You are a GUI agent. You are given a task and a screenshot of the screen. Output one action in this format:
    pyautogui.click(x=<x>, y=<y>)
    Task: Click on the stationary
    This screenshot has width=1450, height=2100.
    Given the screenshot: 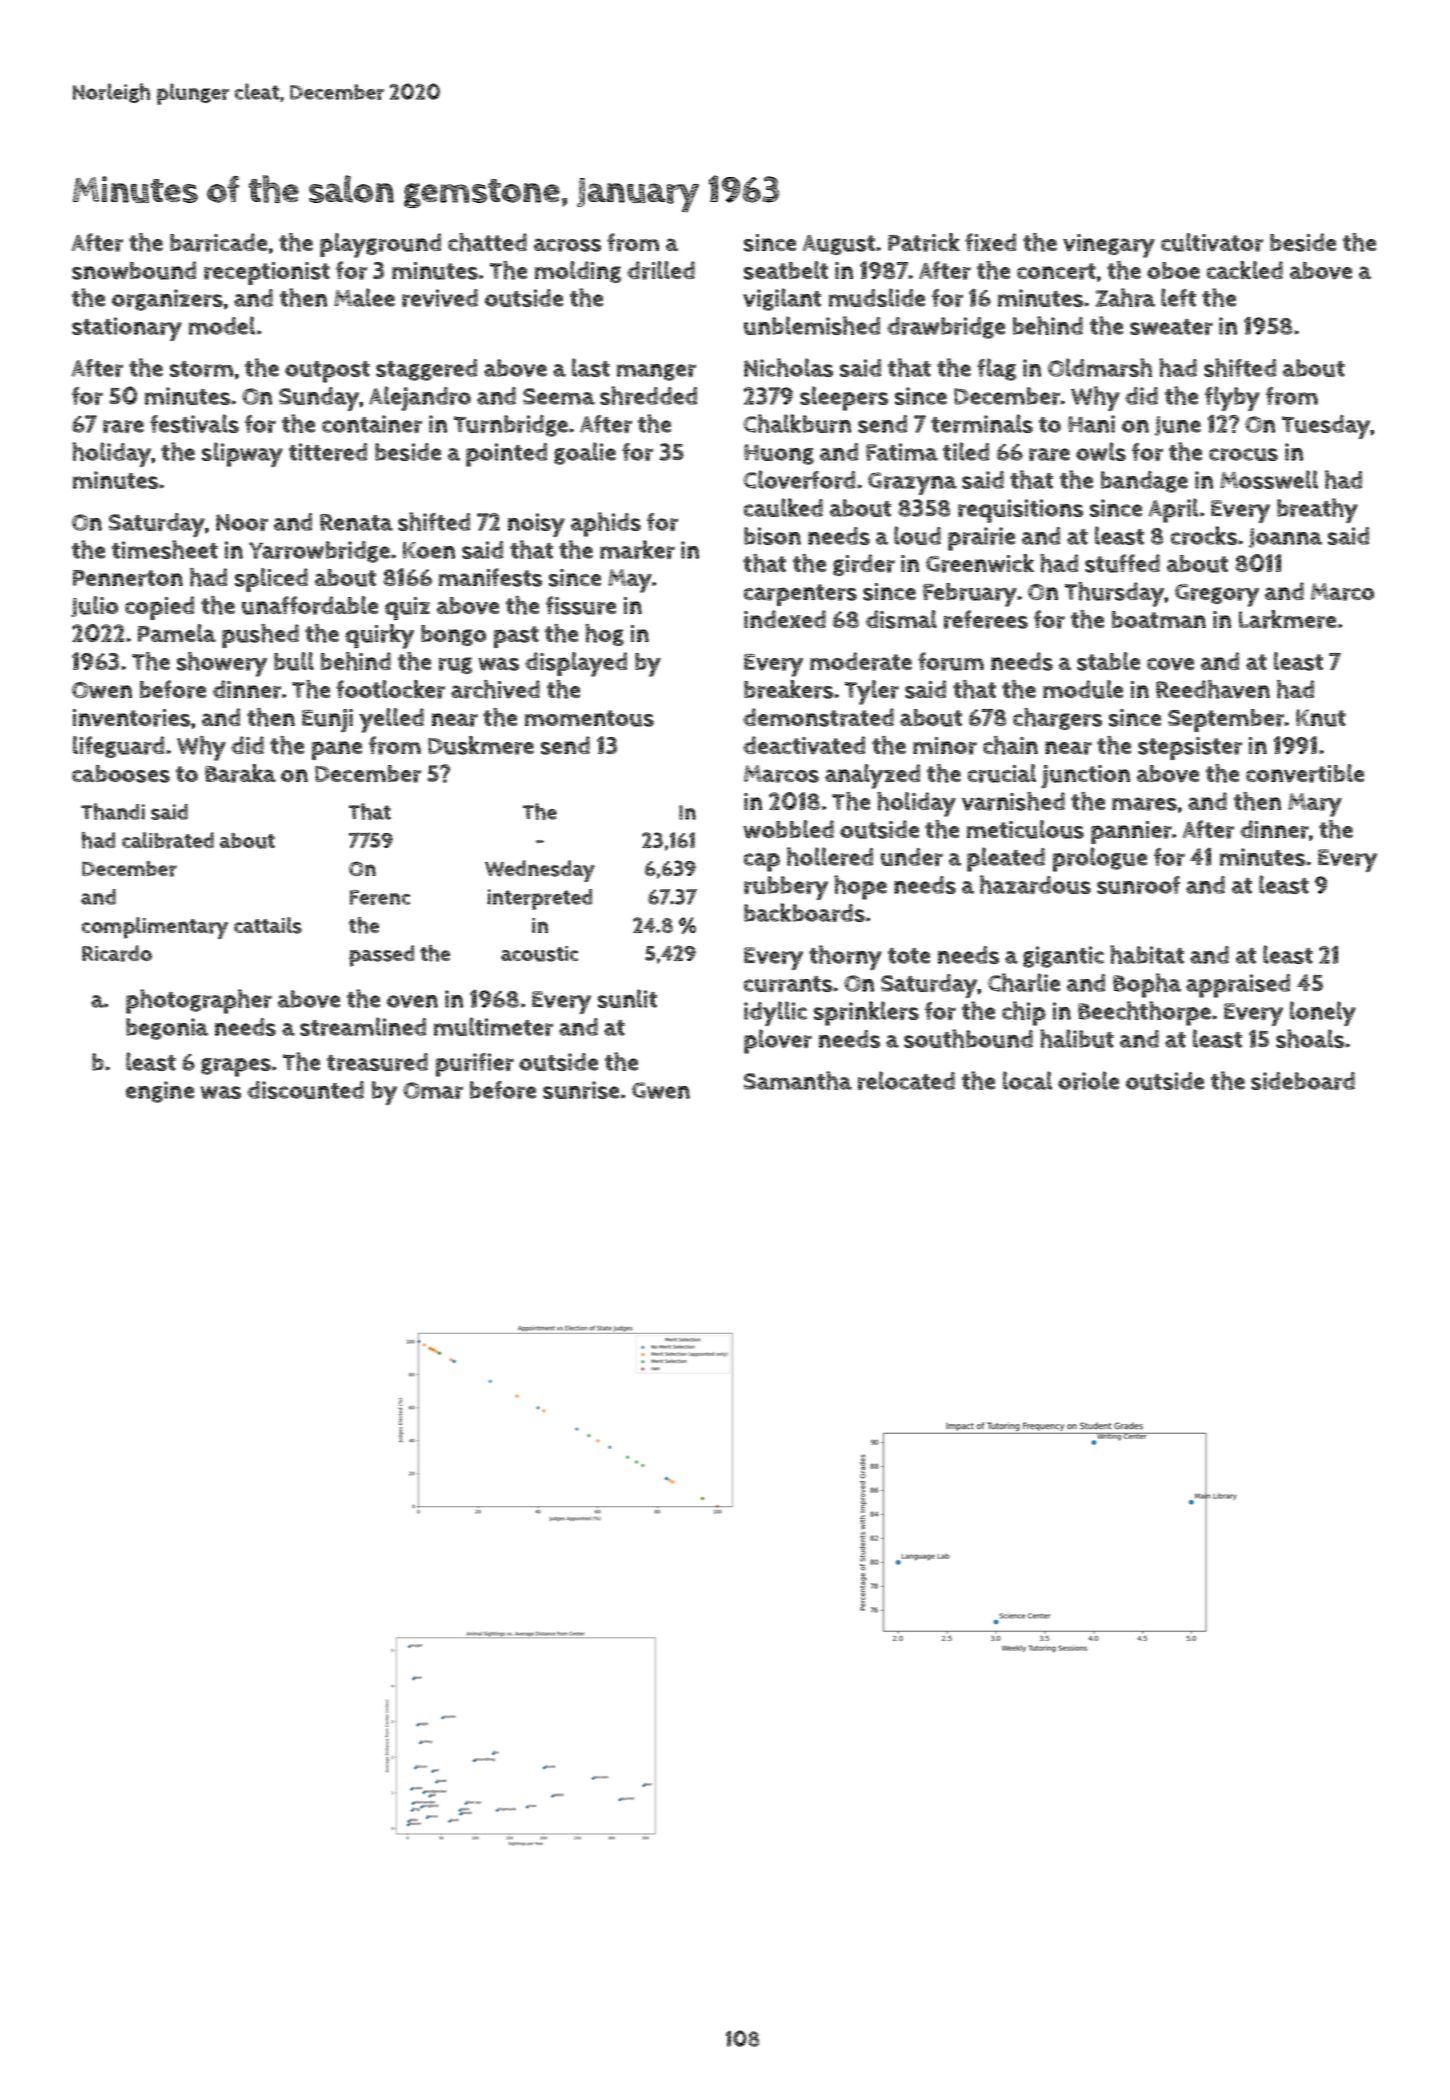 What is the action you would take?
    pyautogui.click(x=127, y=329)
